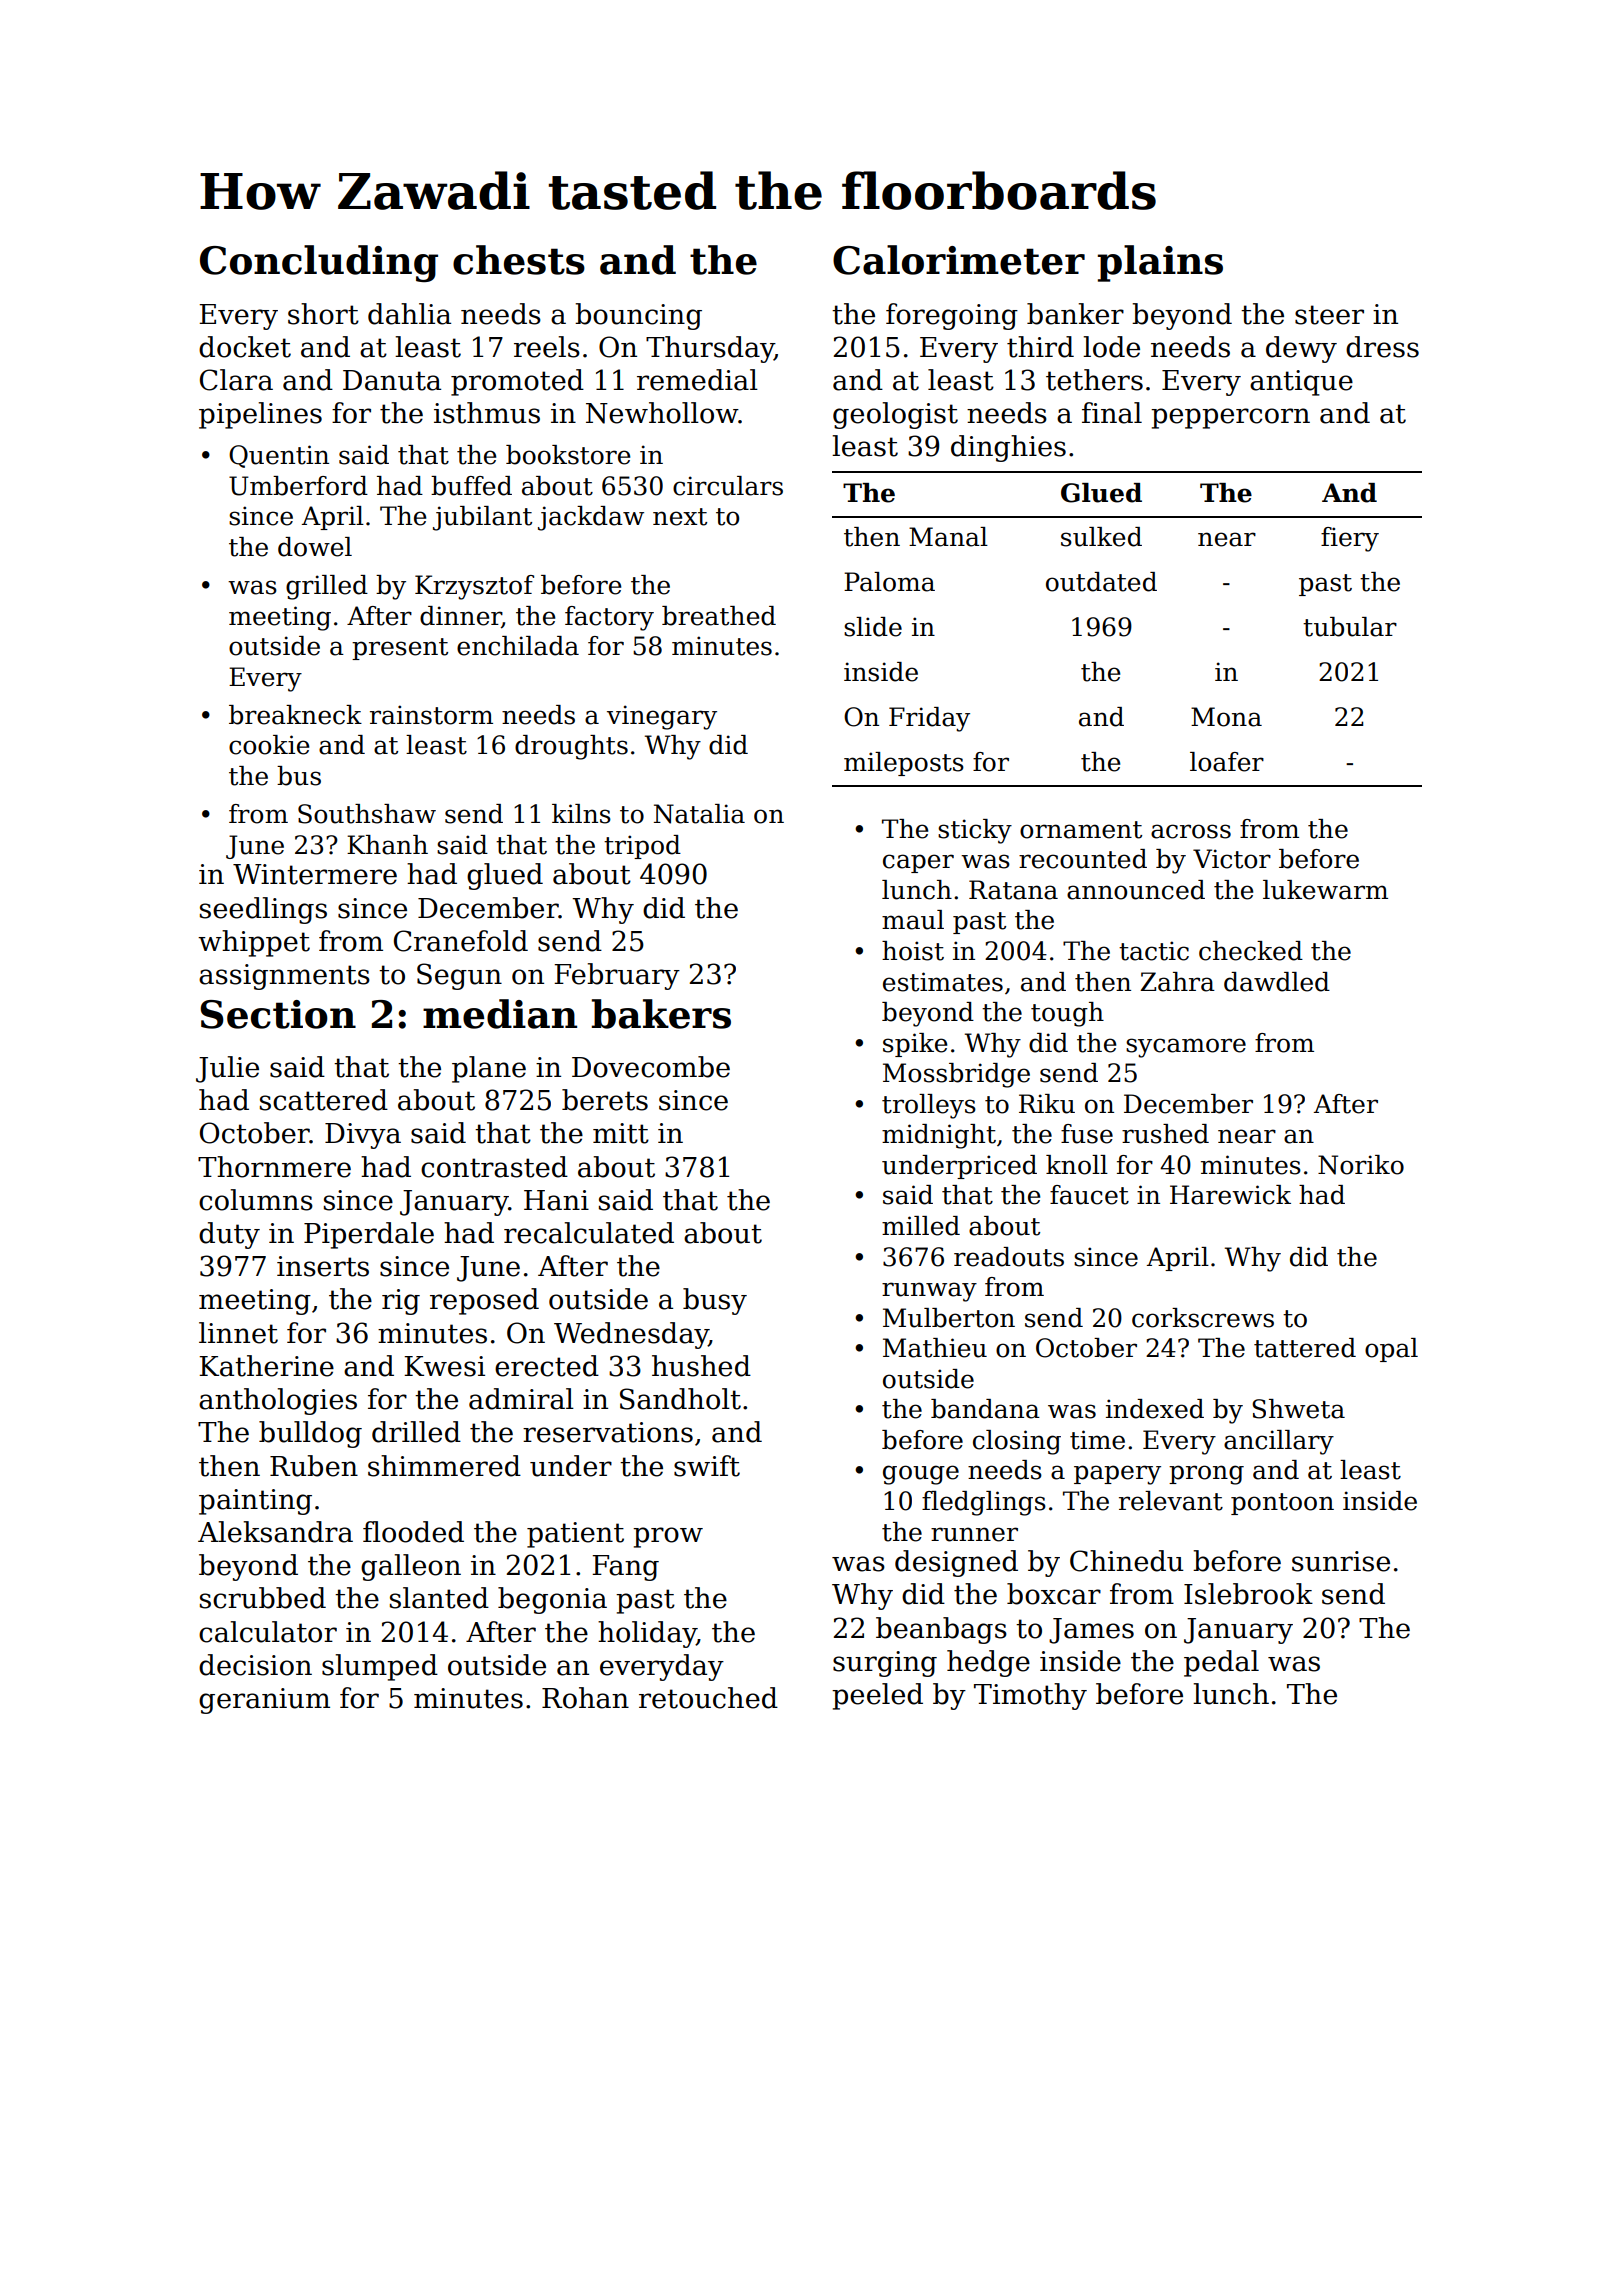 This document has height=2292, width=1620. What do you see at coordinates (895, 415) in the document?
I see `geologist` at bounding box center [895, 415].
